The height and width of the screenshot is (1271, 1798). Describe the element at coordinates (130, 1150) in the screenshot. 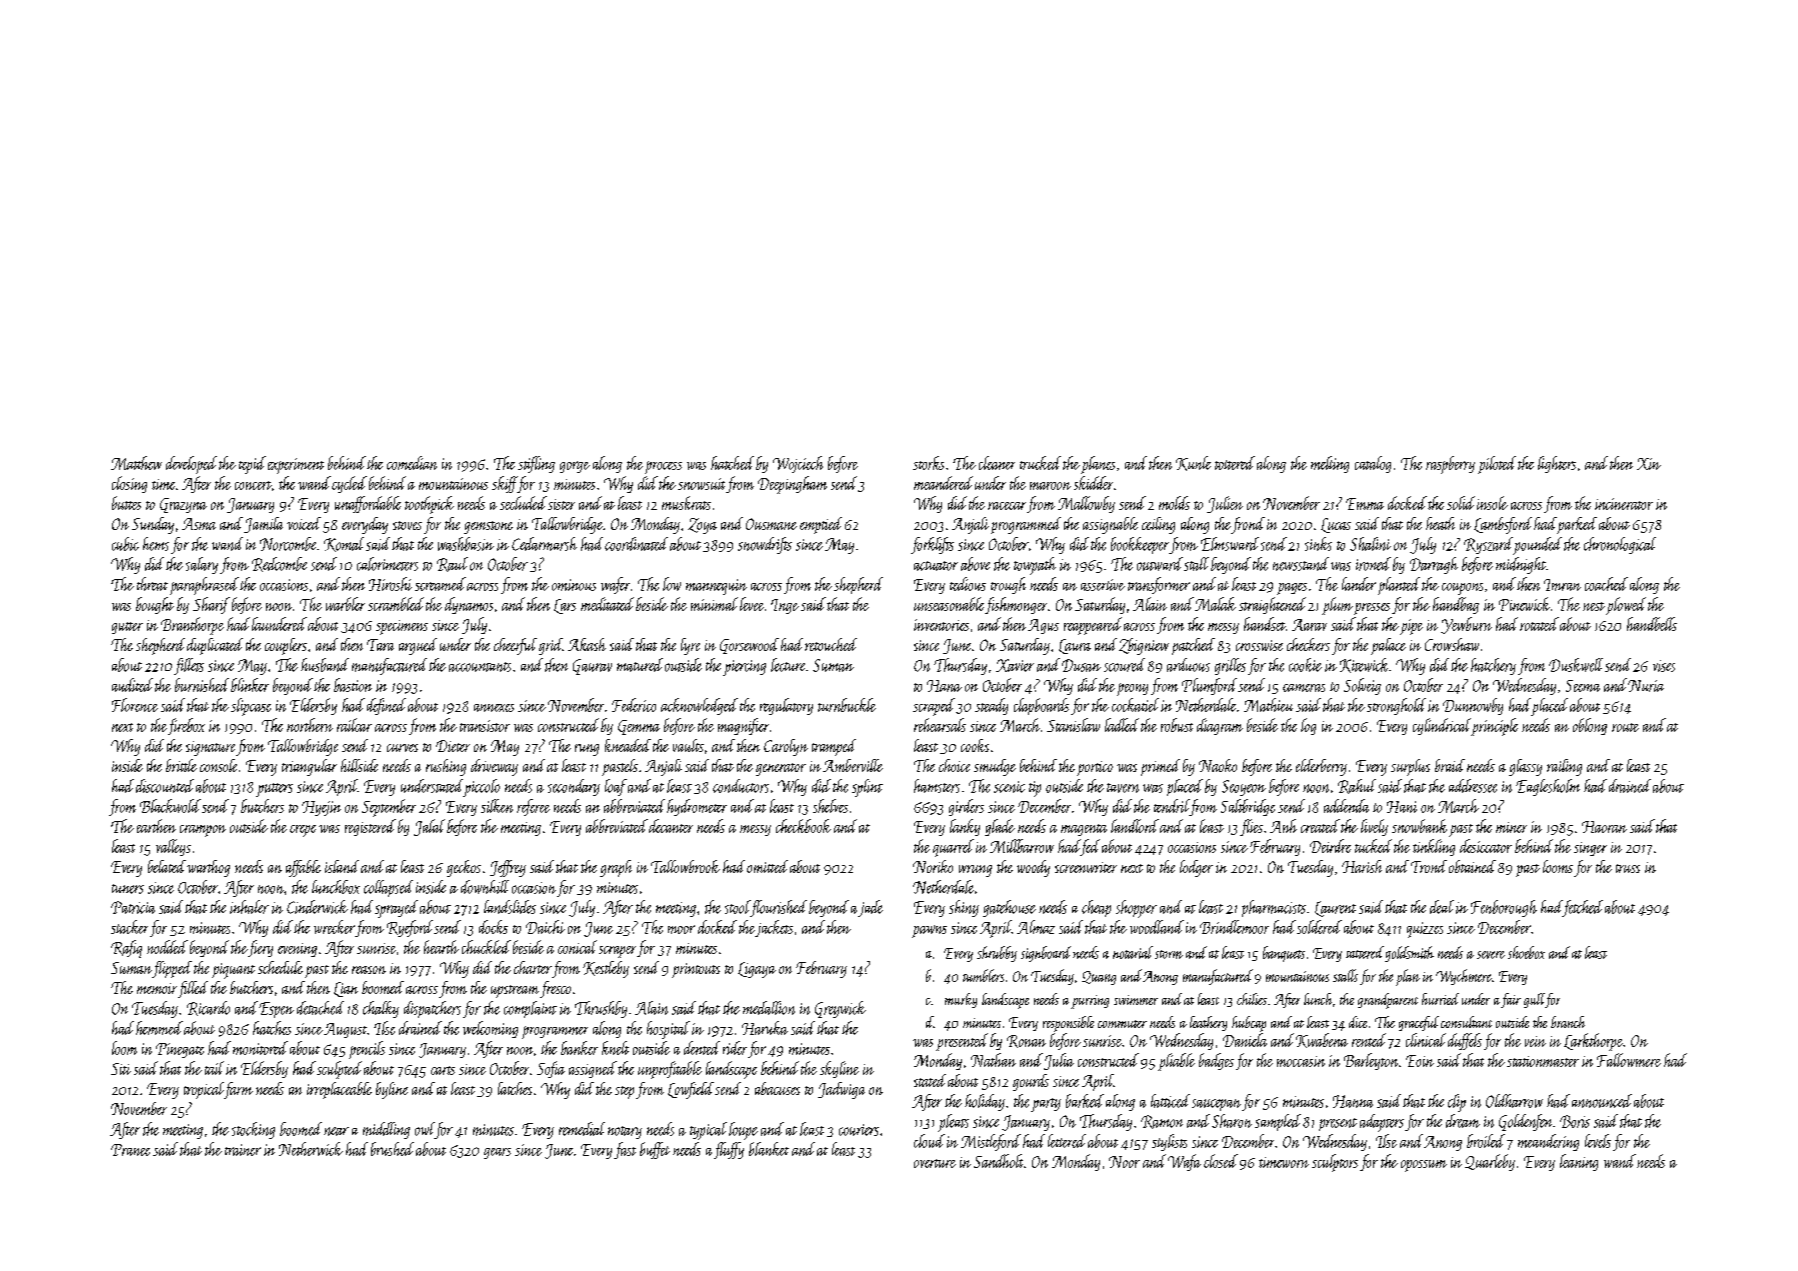

I see `Pranee` at that location.
